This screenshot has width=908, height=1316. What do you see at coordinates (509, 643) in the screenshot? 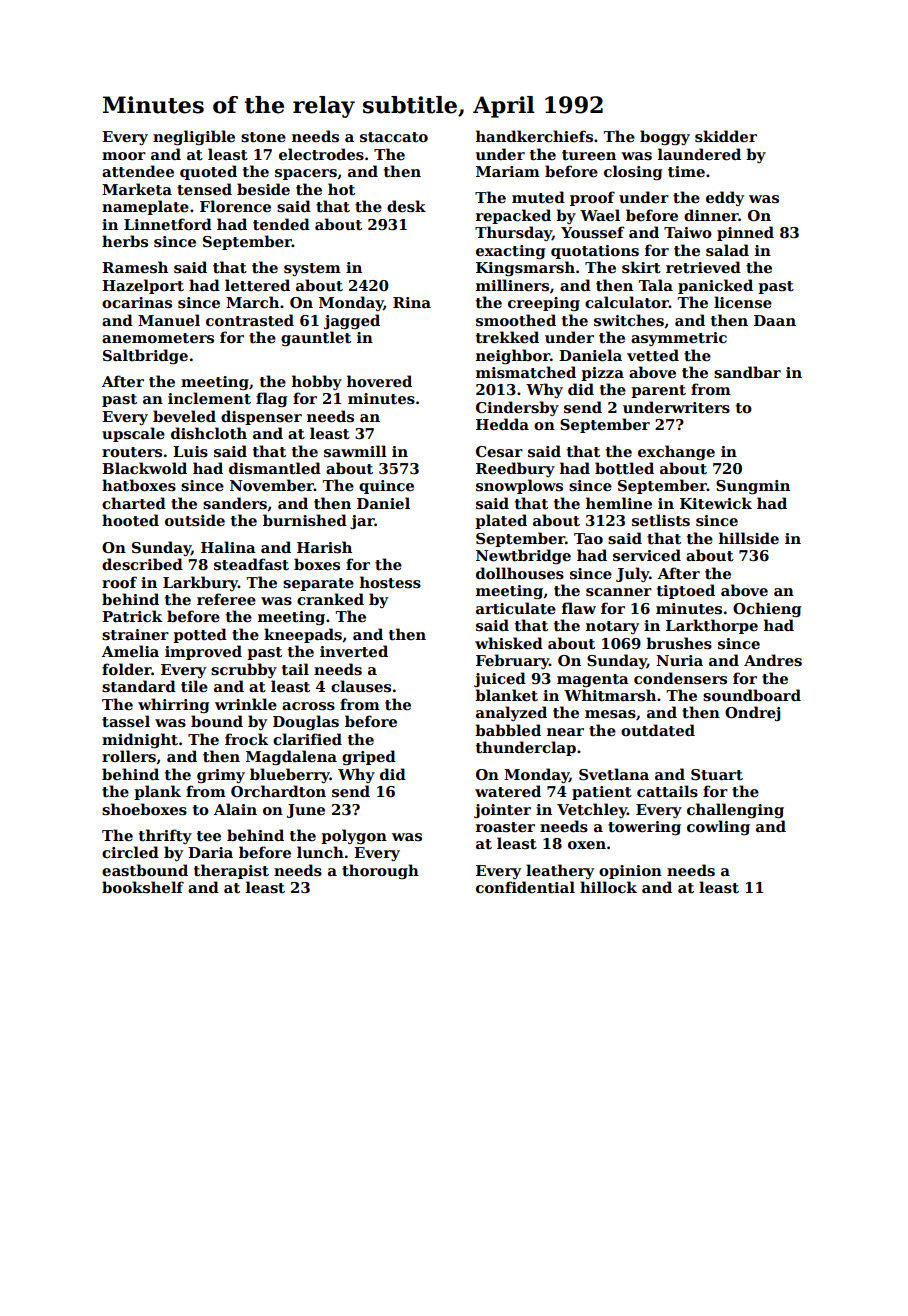
I see `whisked` at bounding box center [509, 643].
